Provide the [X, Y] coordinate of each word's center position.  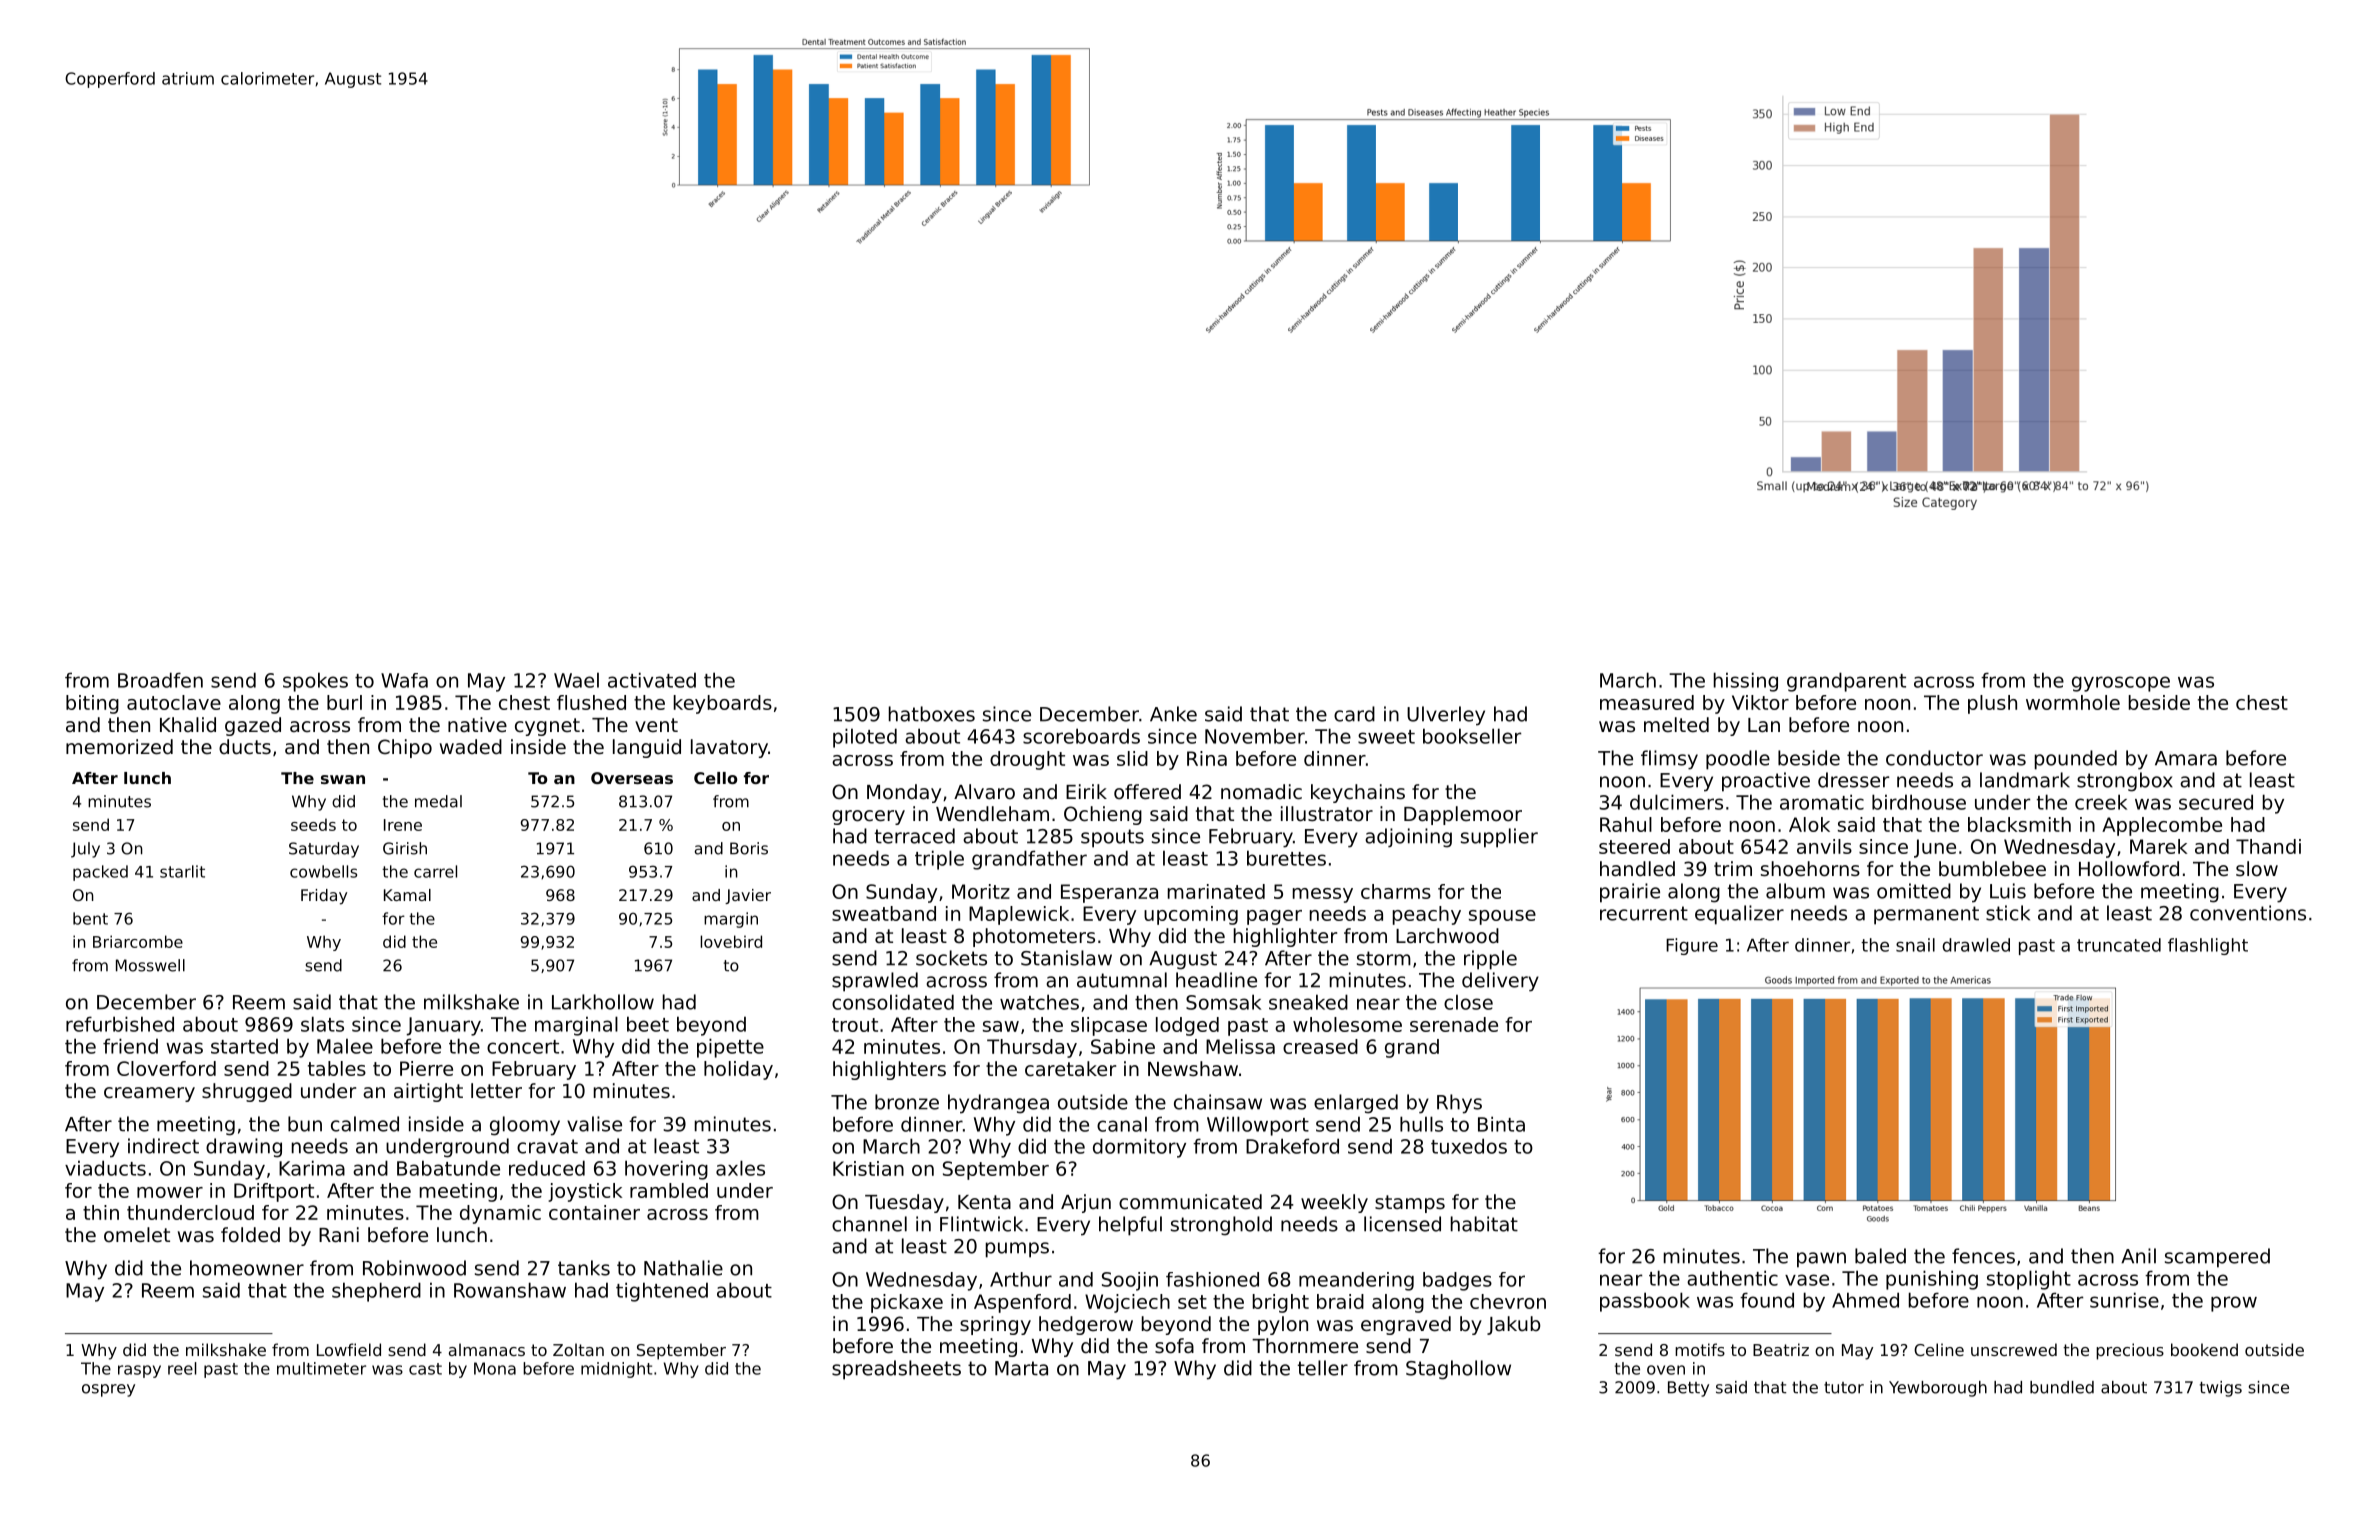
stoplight [2029, 1280]
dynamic [500, 1214]
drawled [1976, 945]
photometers [1034, 937]
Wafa [404, 680]
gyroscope [2121, 684]
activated [652, 680]
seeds [313, 824]
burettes [1286, 858]
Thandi [2268, 846]
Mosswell [150, 965]
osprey [108, 1390]
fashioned [1212, 1279]
